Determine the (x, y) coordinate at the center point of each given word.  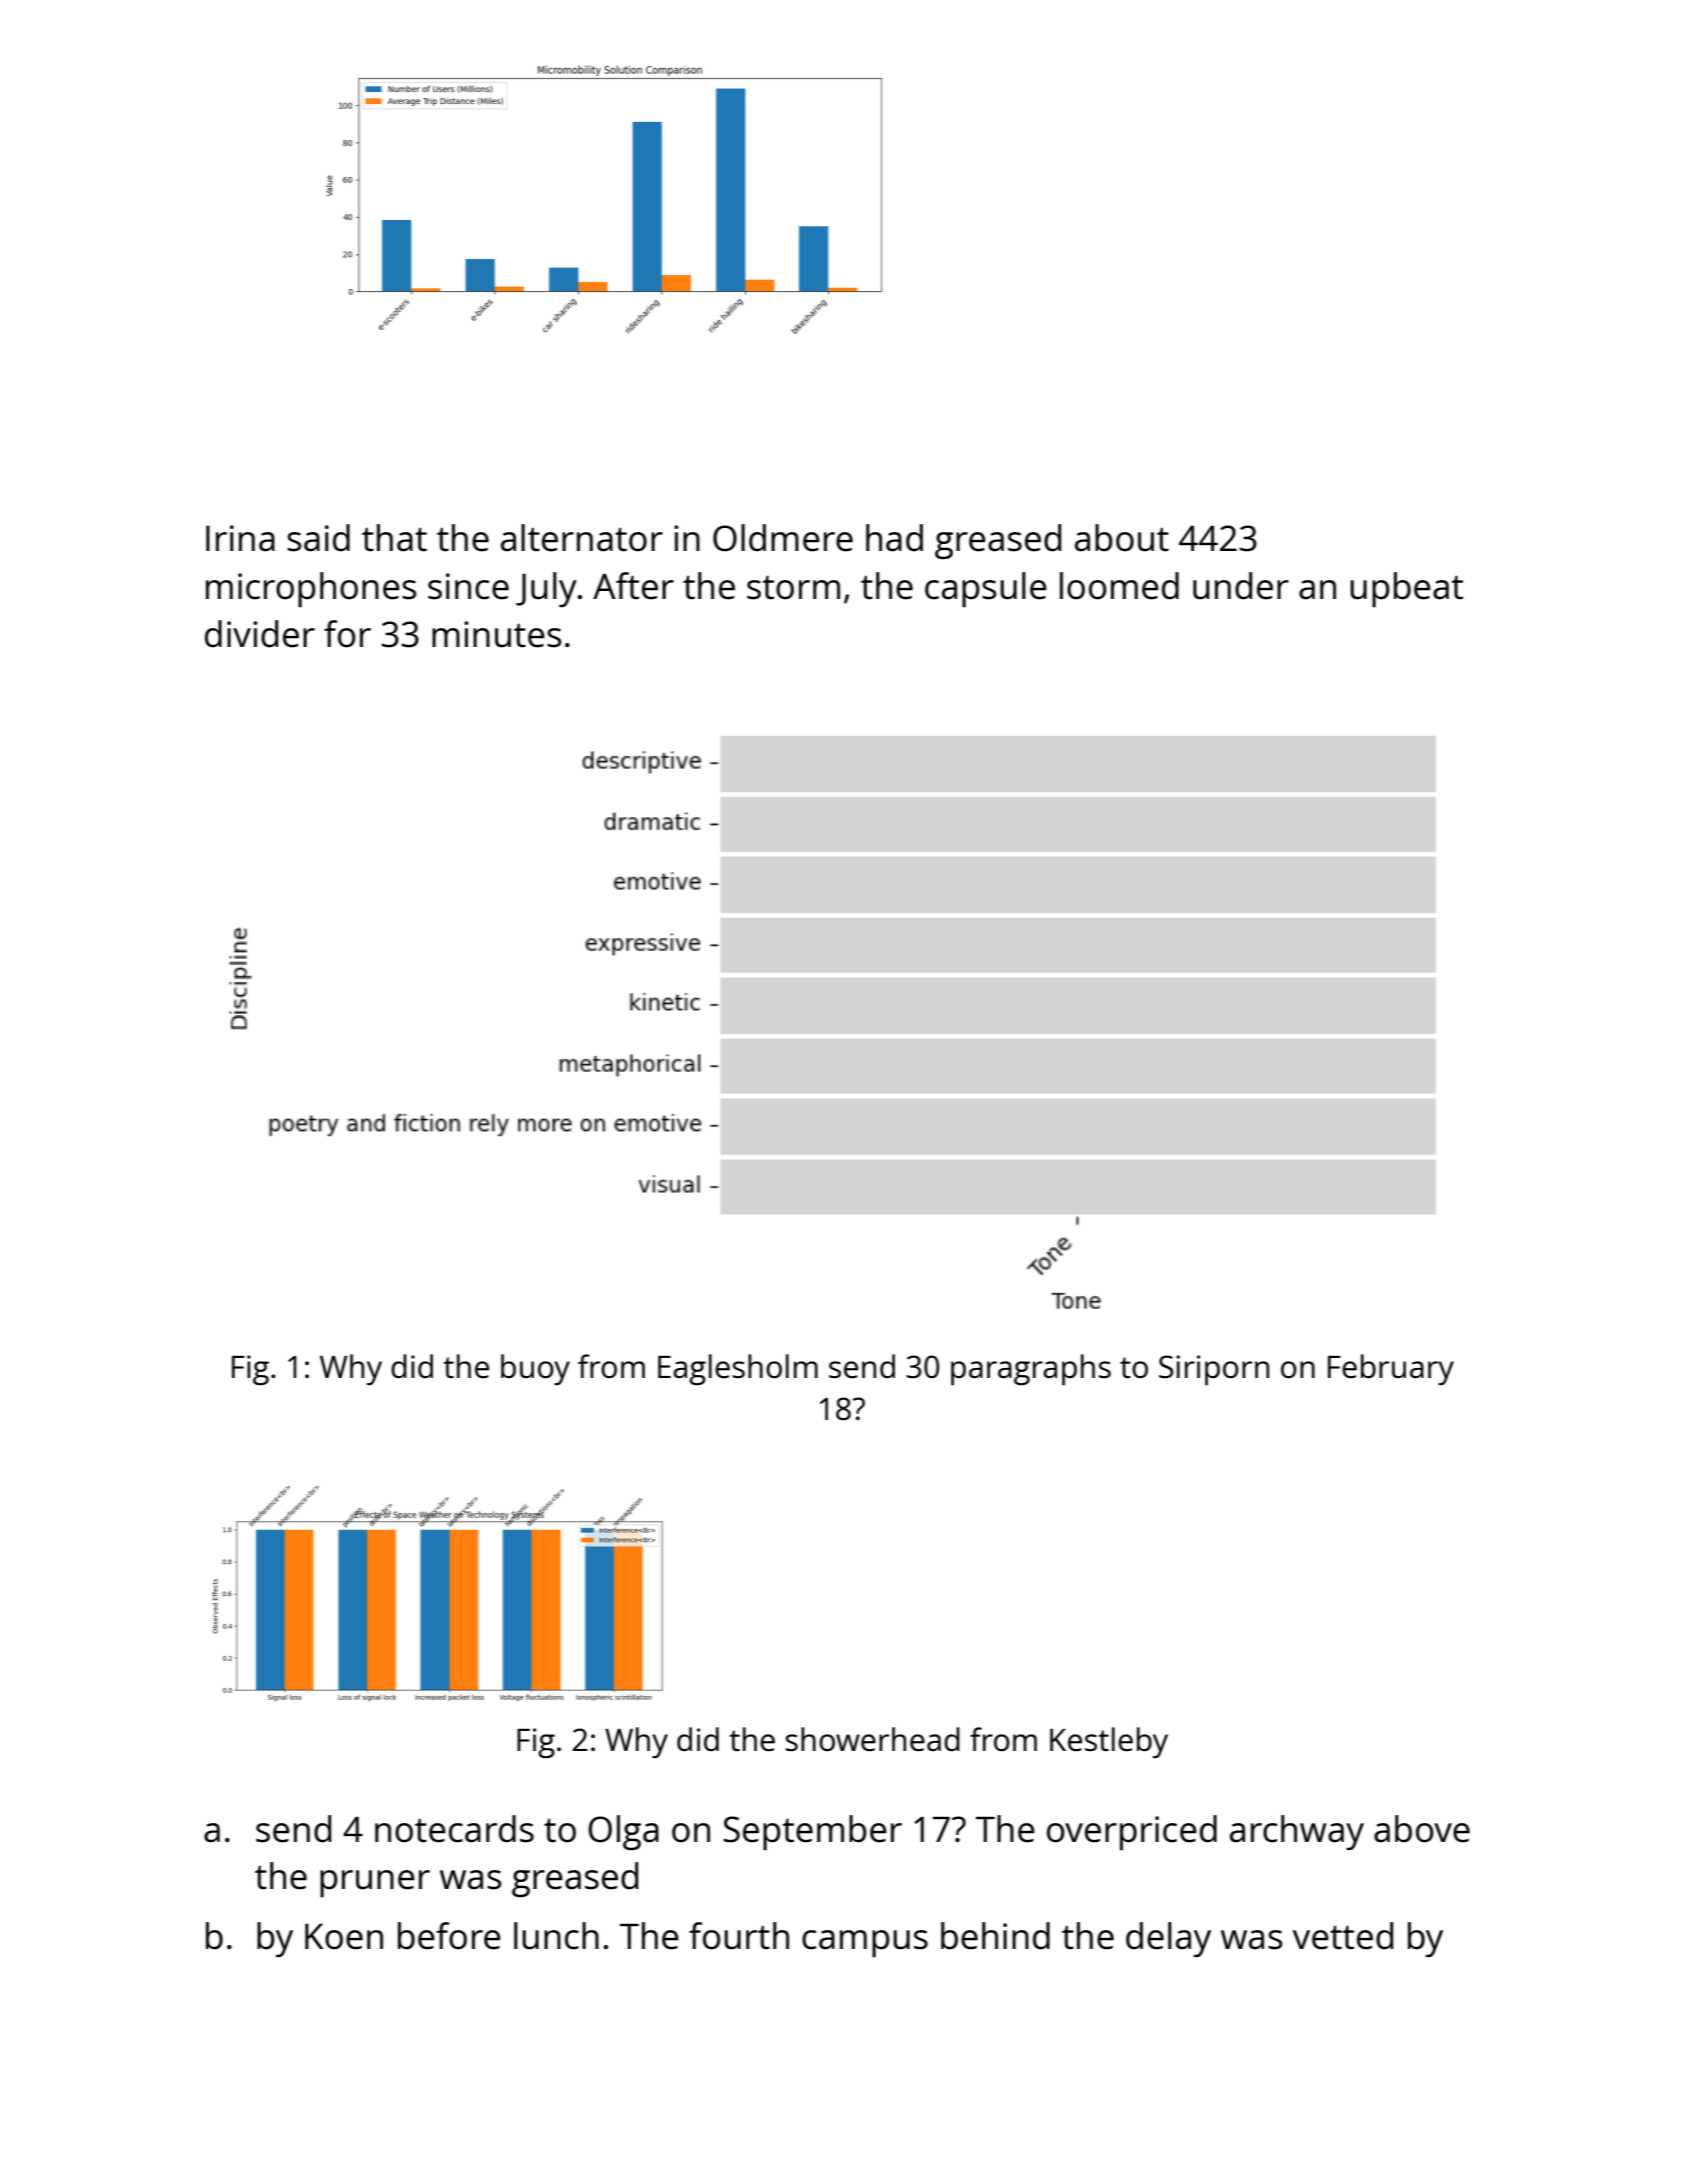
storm (793, 587)
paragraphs (1031, 1370)
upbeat (1406, 589)
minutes (496, 634)
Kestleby (1109, 1742)
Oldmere (783, 538)
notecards (454, 1829)
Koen (344, 1937)
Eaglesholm (738, 1370)
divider (260, 634)
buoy (535, 1369)
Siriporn (1214, 1370)
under (1241, 586)
